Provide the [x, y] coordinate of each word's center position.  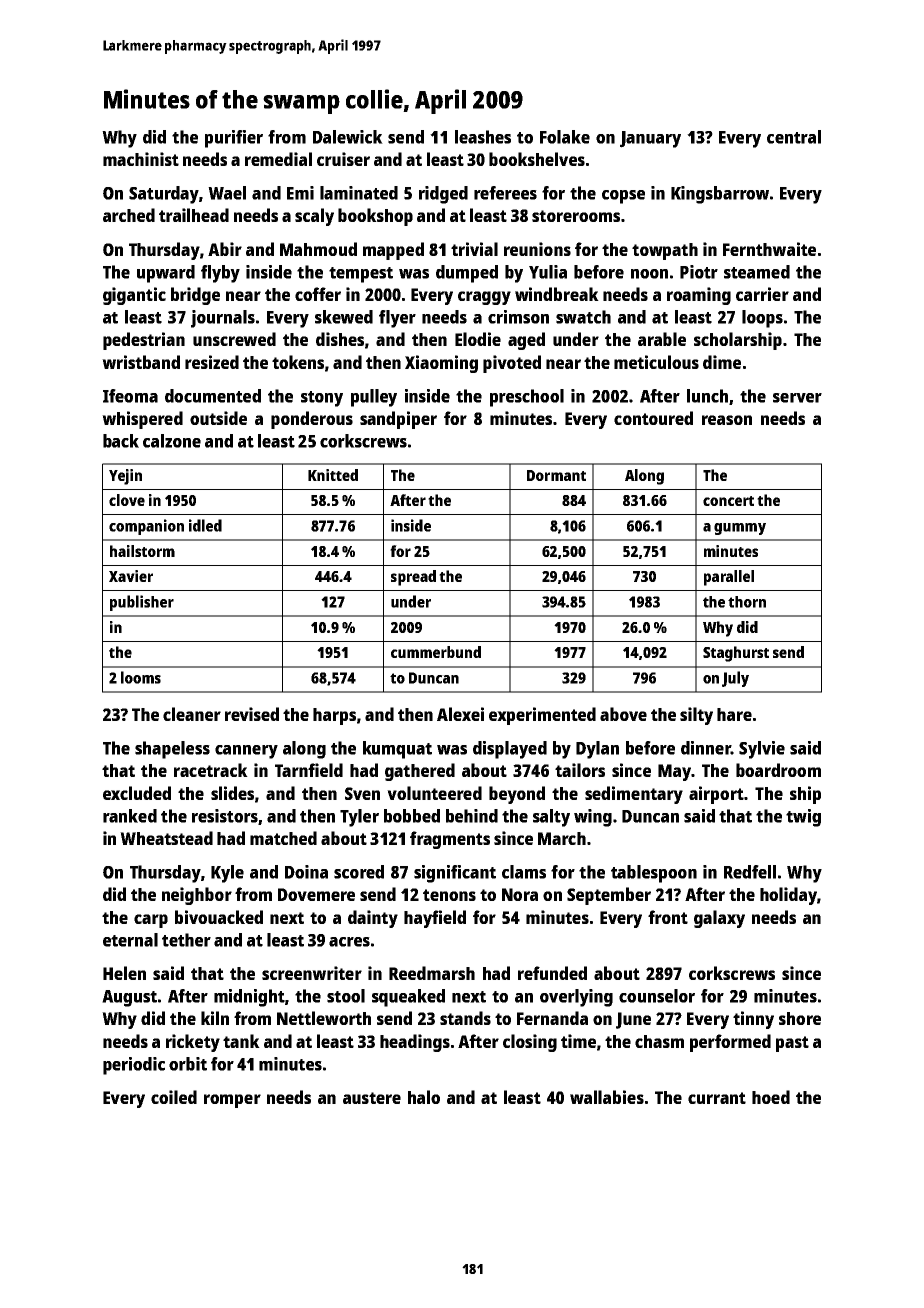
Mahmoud [318, 249]
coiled [174, 1097]
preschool [527, 398]
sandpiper [398, 420]
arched [129, 215]
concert [728, 501]
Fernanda [552, 1018]
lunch [707, 396]
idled [205, 525]
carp [151, 921]
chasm [659, 1041]
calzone [172, 441]
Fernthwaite [769, 249]
